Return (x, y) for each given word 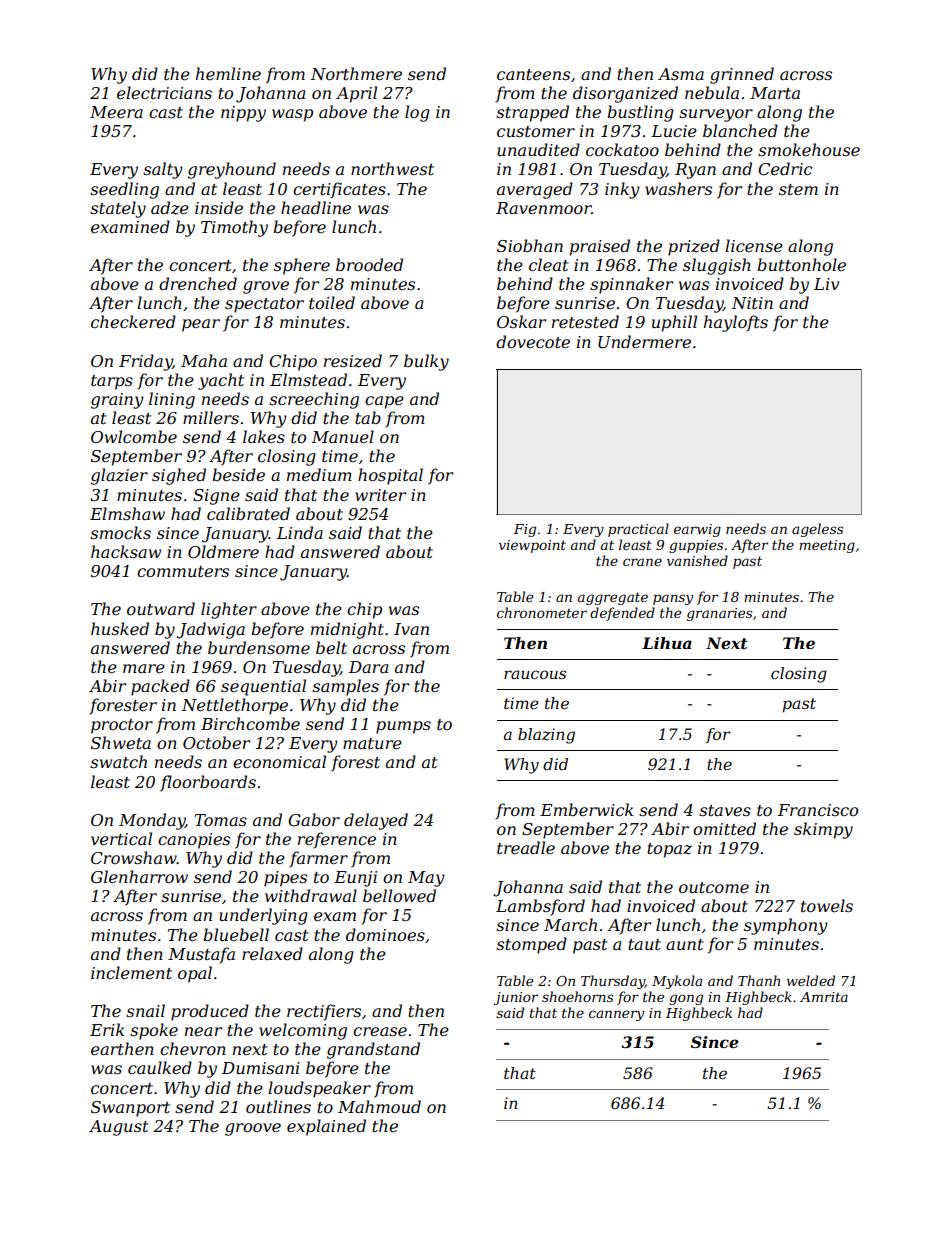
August (119, 1128)
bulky (426, 362)
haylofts (736, 323)
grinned (742, 75)
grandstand (373, 1050)
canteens (533, 74)
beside (238, 474)
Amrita (824, 997)
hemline (228, 73)
